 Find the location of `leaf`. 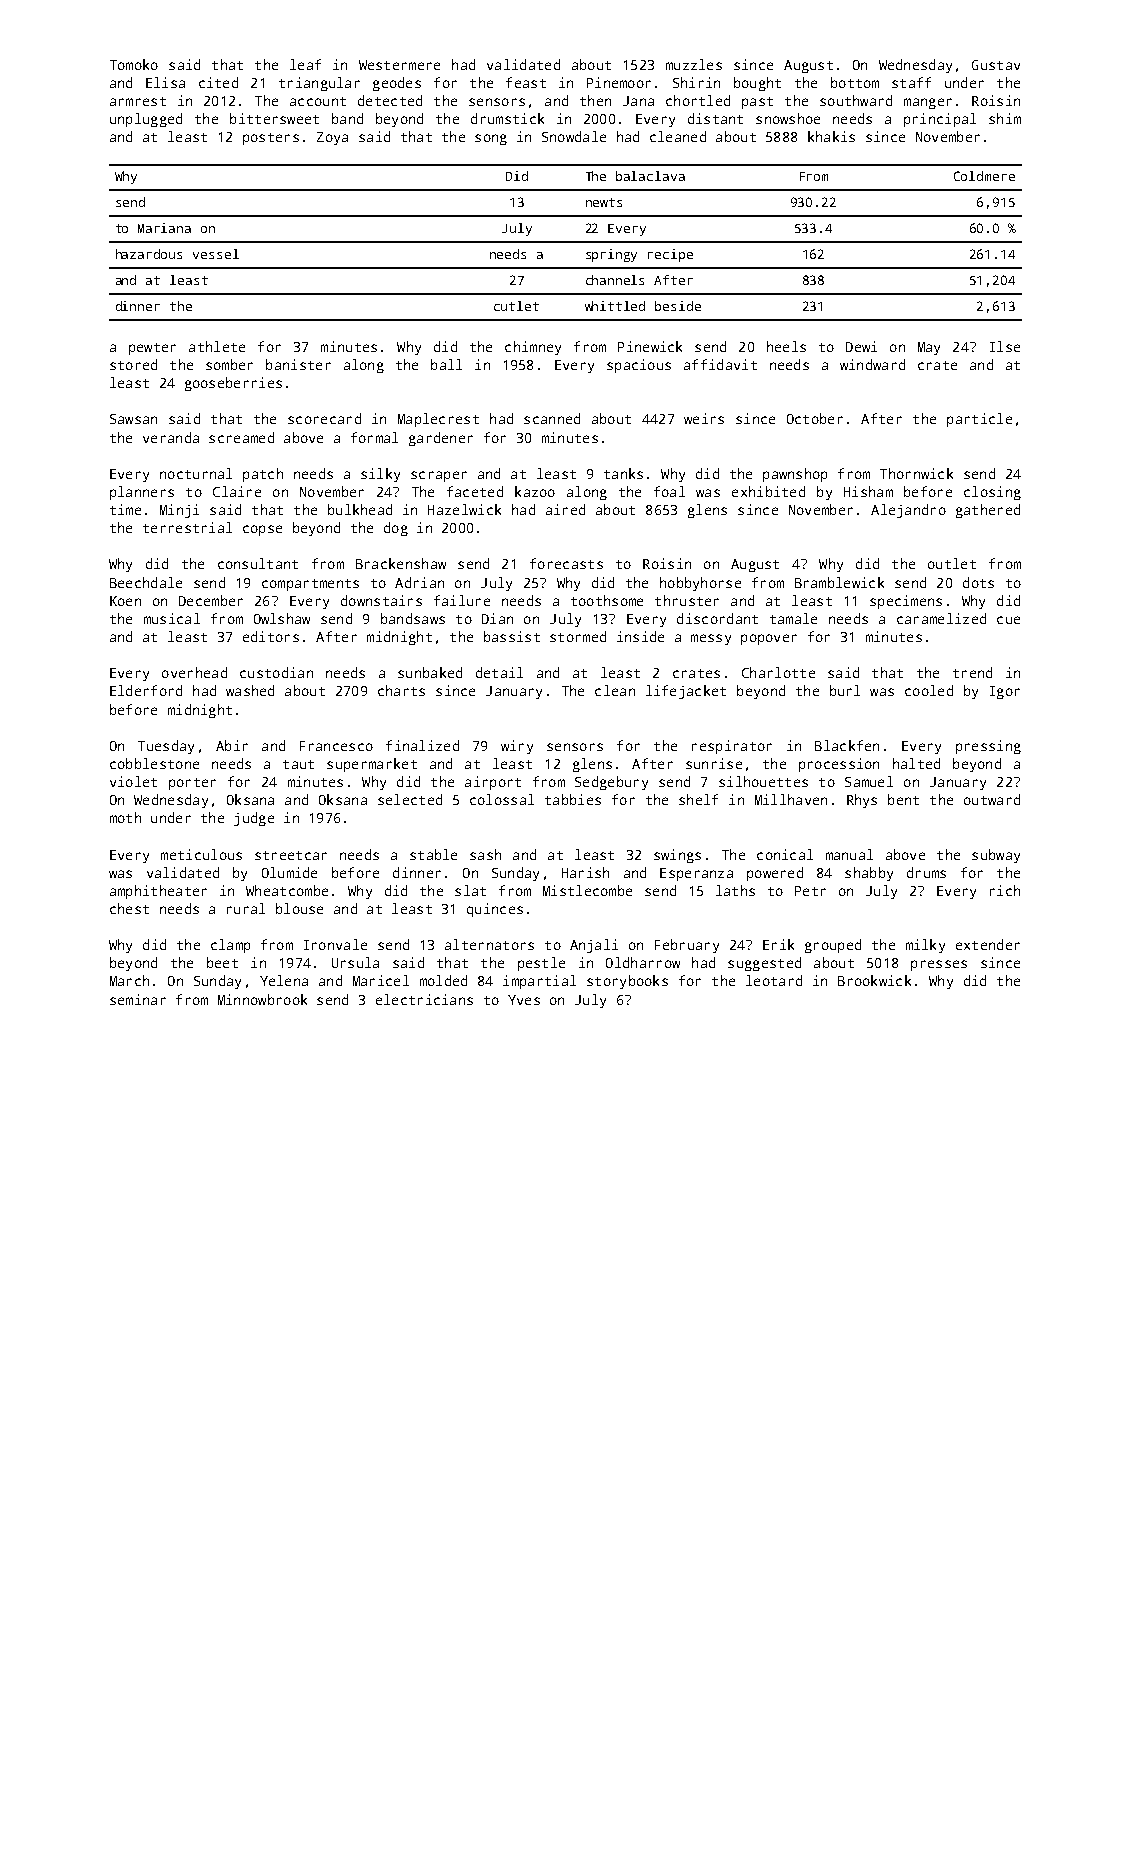

leaf is located at coordinates (305, 64).
